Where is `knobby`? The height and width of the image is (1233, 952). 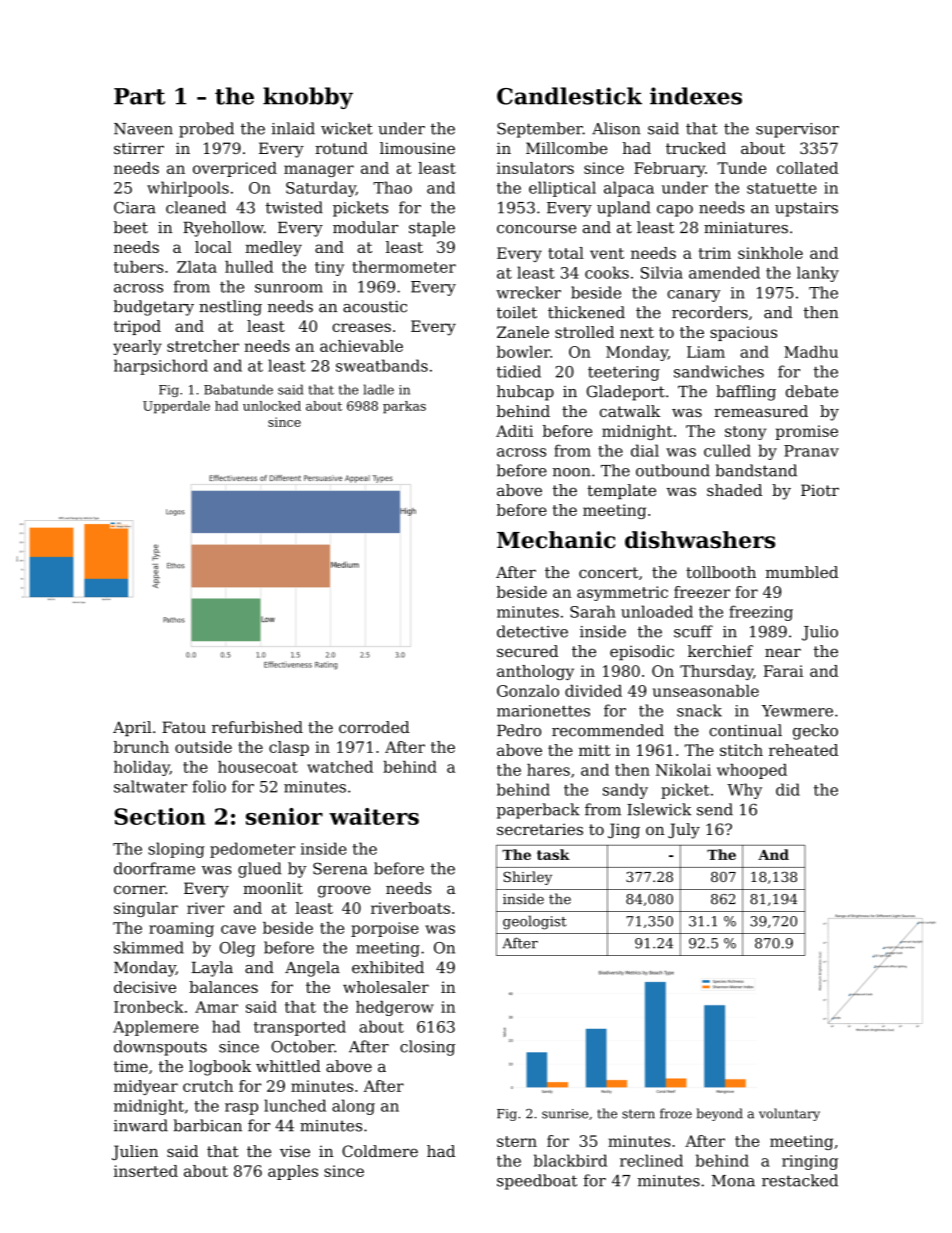 knobby is located at coordinates (308, 98).
